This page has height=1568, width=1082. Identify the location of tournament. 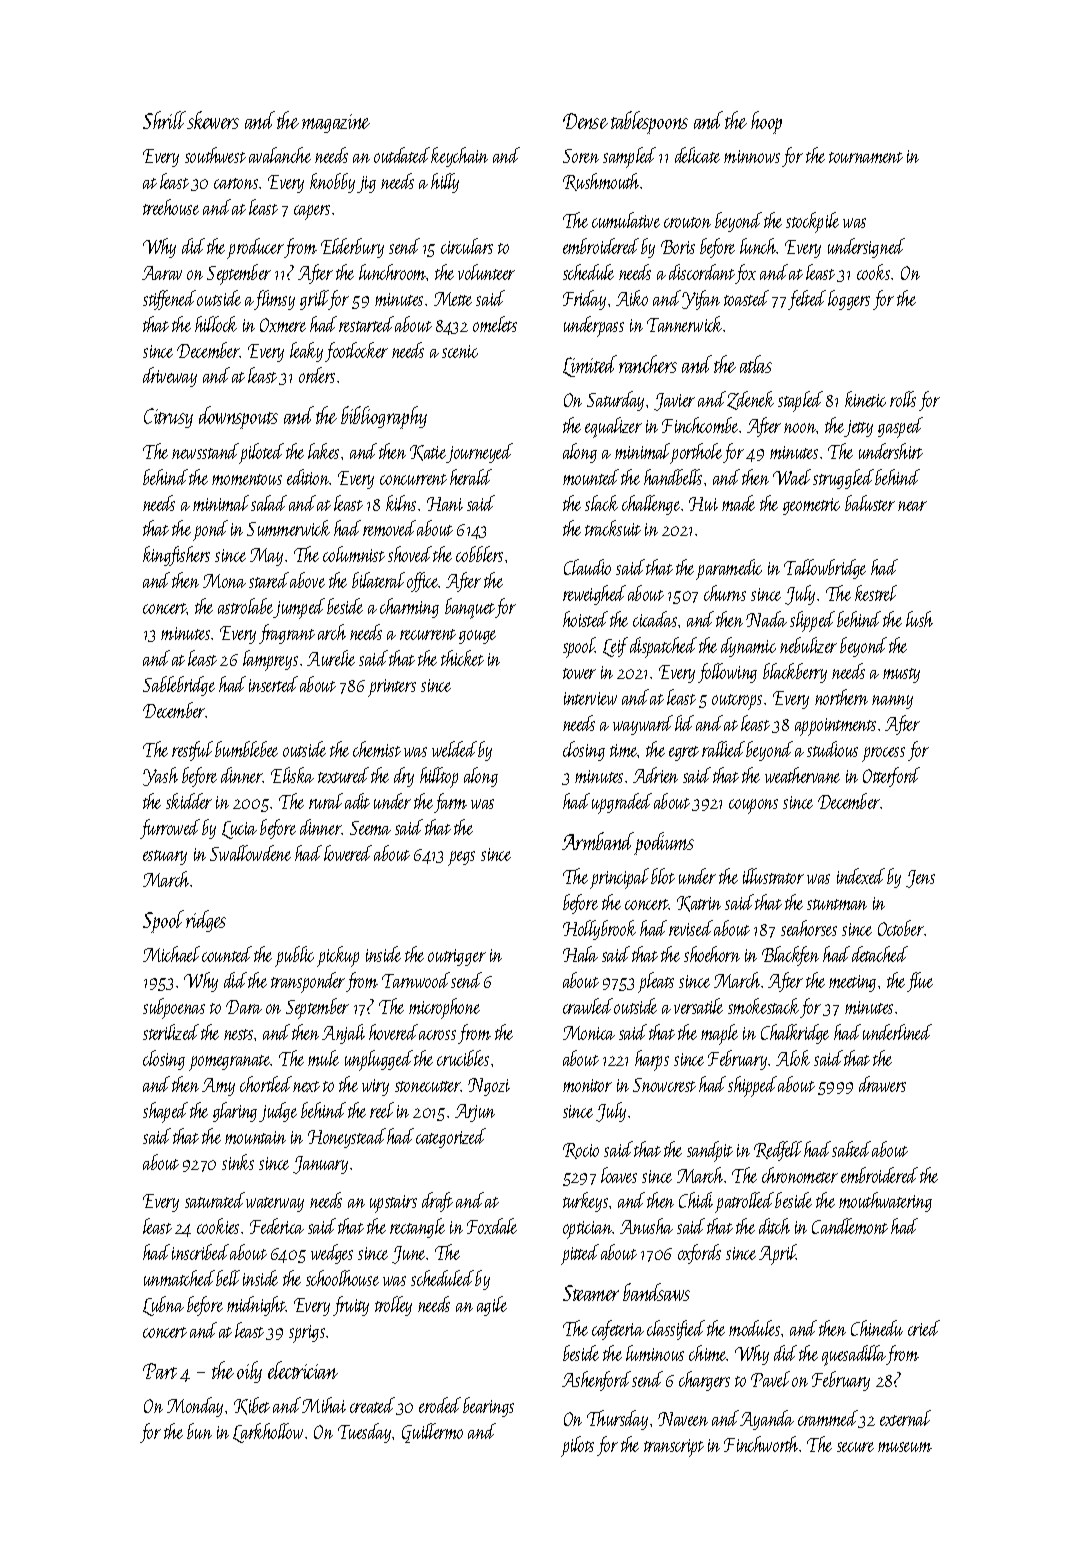
(866, 157).
